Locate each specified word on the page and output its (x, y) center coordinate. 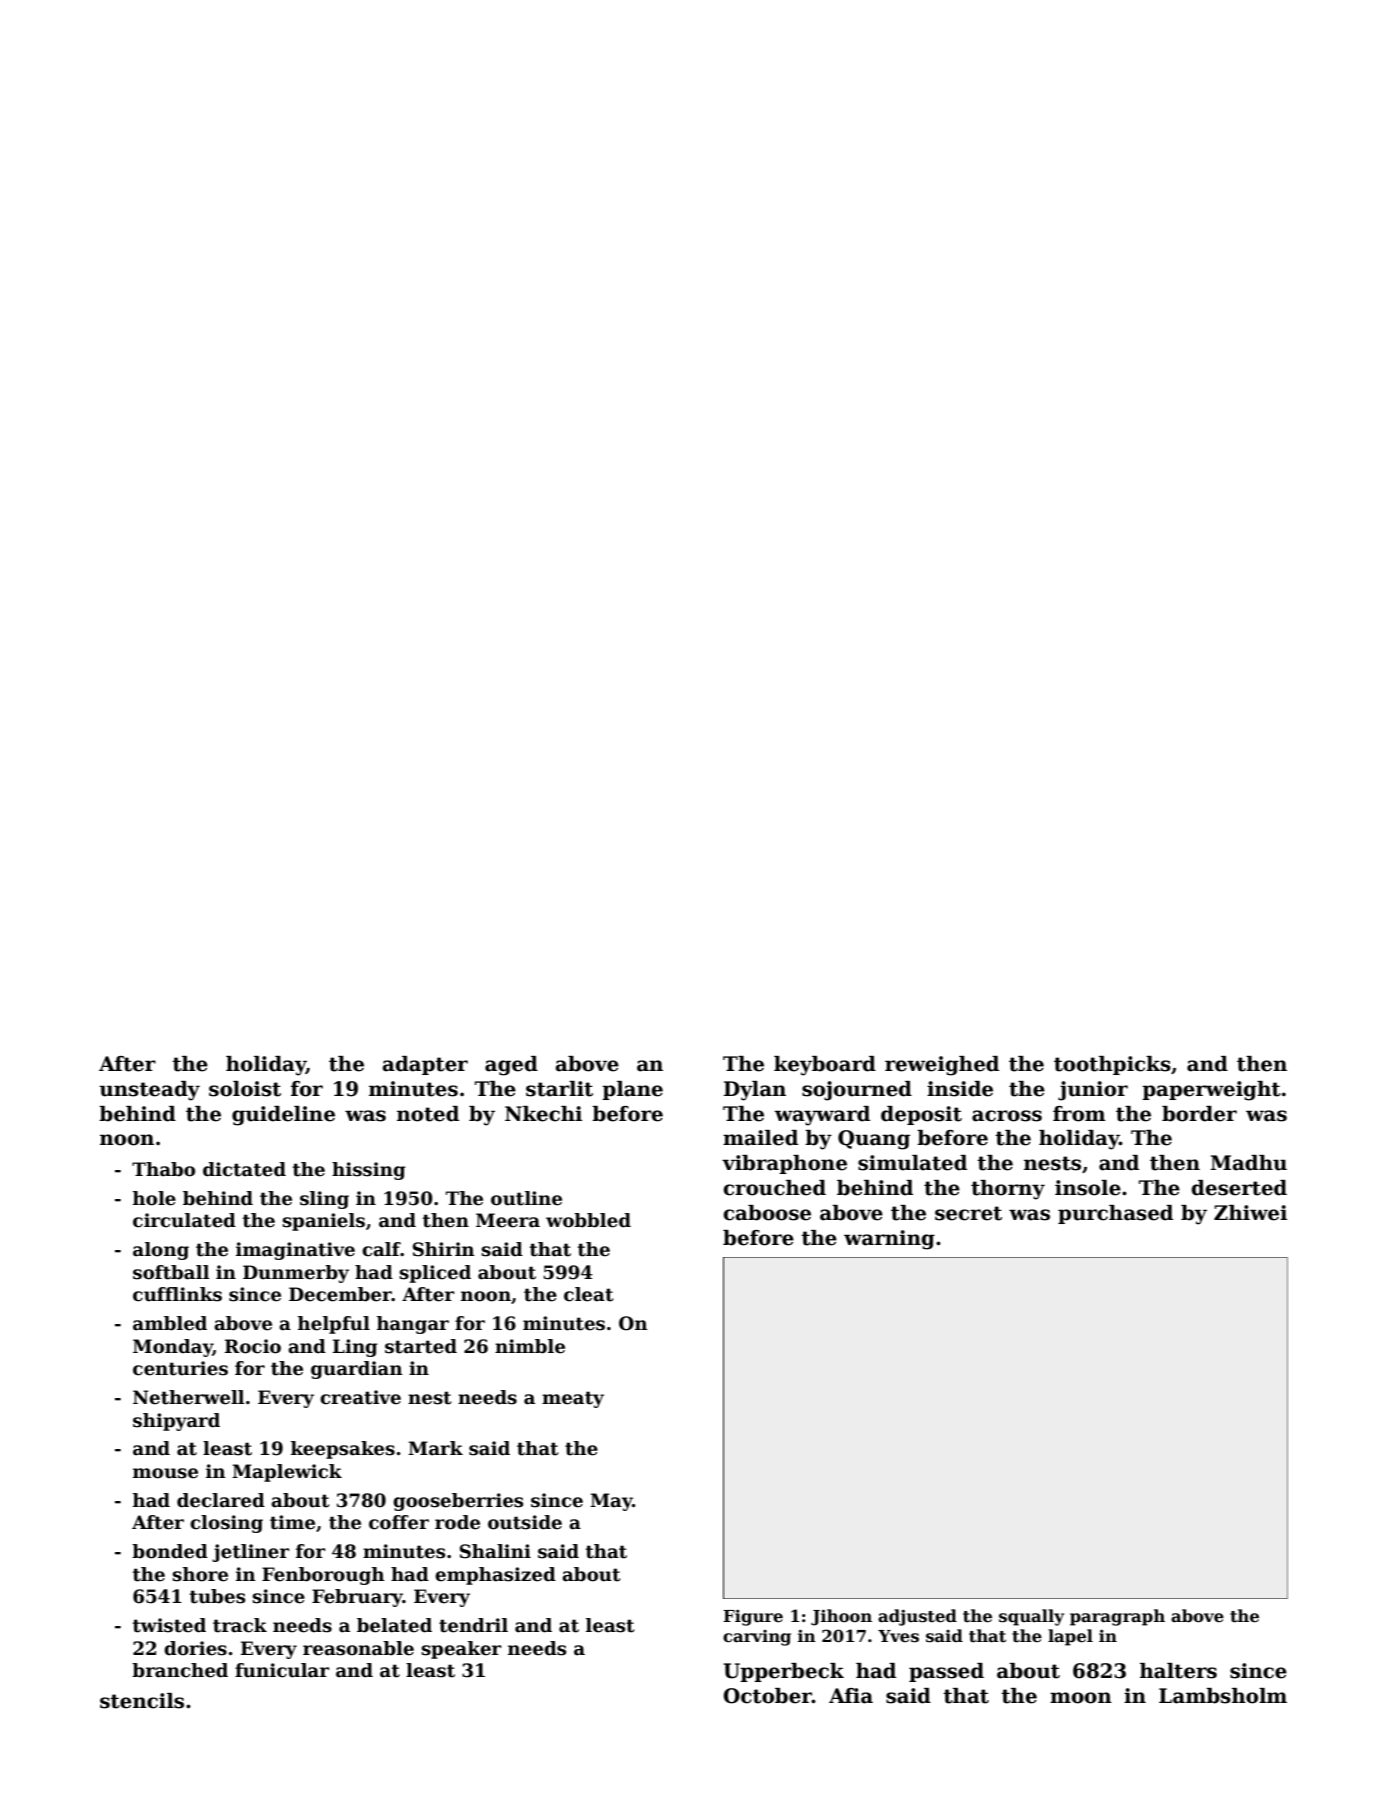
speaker (461, 1650)
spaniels (323, 1222)
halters (1178, 1671)
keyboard (825, 1066)
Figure (753, 1617)
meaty (573, 1399)
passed (946, 1672)
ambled (170, 1323)
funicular (282, 1670)
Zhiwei (1250, 1213)
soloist (245, 1089)
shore (200, 1574)
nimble (530, 1346)
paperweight (1211, 1091)
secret (968, 1213)
